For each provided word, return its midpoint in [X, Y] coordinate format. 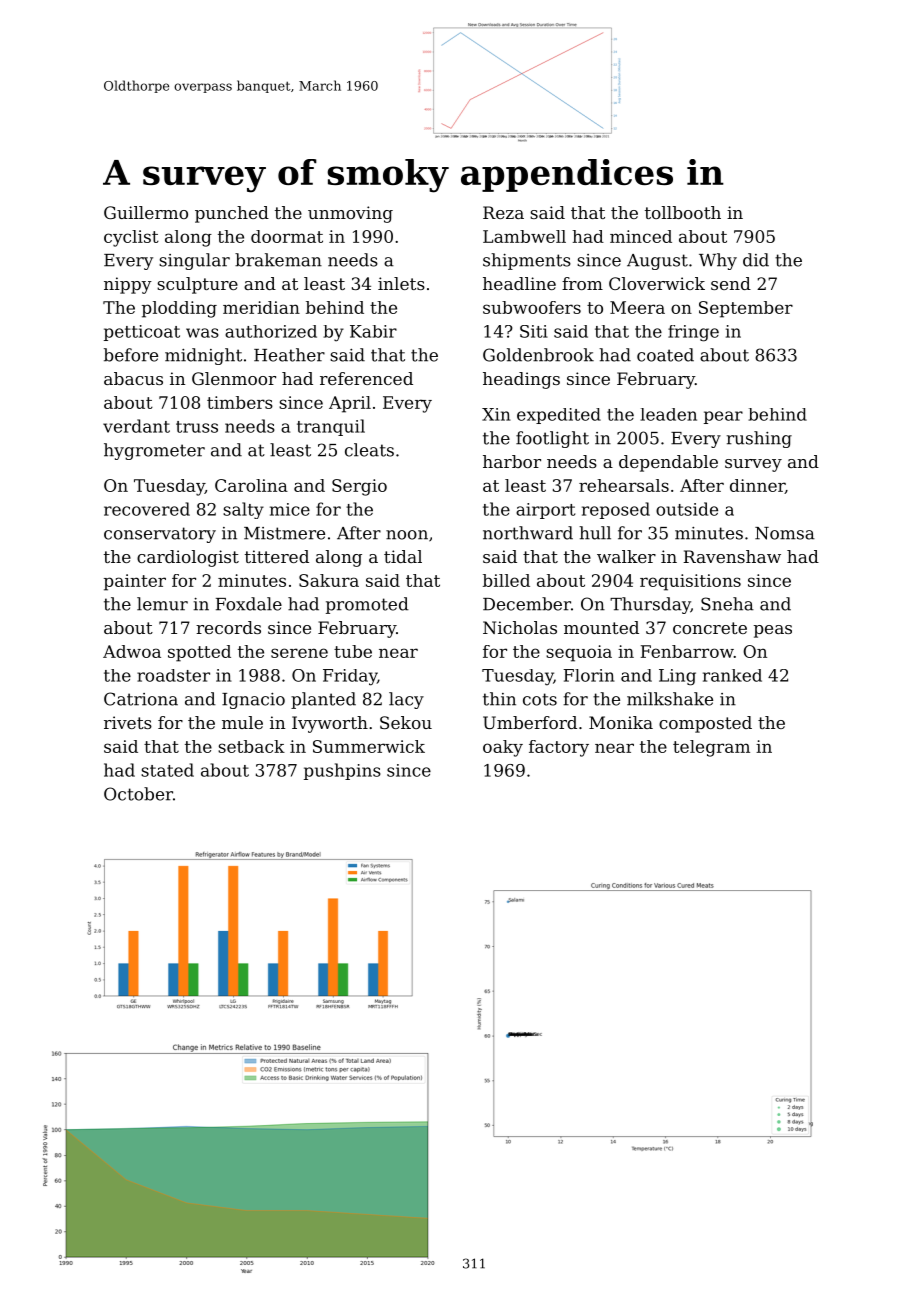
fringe [693, 333]
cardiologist [188, 558]
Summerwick [369, 746]
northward [528, 533]
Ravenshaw [732, 556]
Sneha [727, 604]
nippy [128, 285]
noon [407, 535]
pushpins [342, 771]
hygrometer [154, 451]
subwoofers [532, 307]
